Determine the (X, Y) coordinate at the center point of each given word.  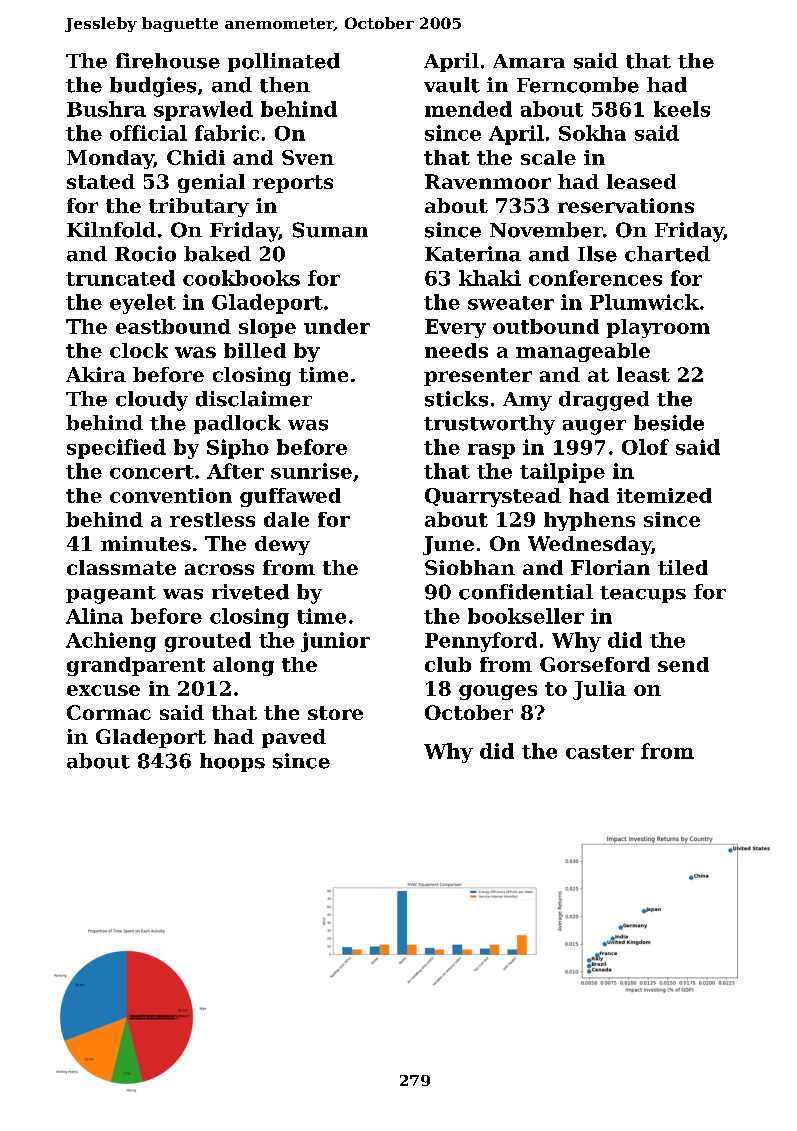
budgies (153, 87)
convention (171, 495)
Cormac (109, 712)
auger (594, 427)
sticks (456, 399)
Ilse (597, 254)
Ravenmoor (488, 181)
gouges (498, 692)
